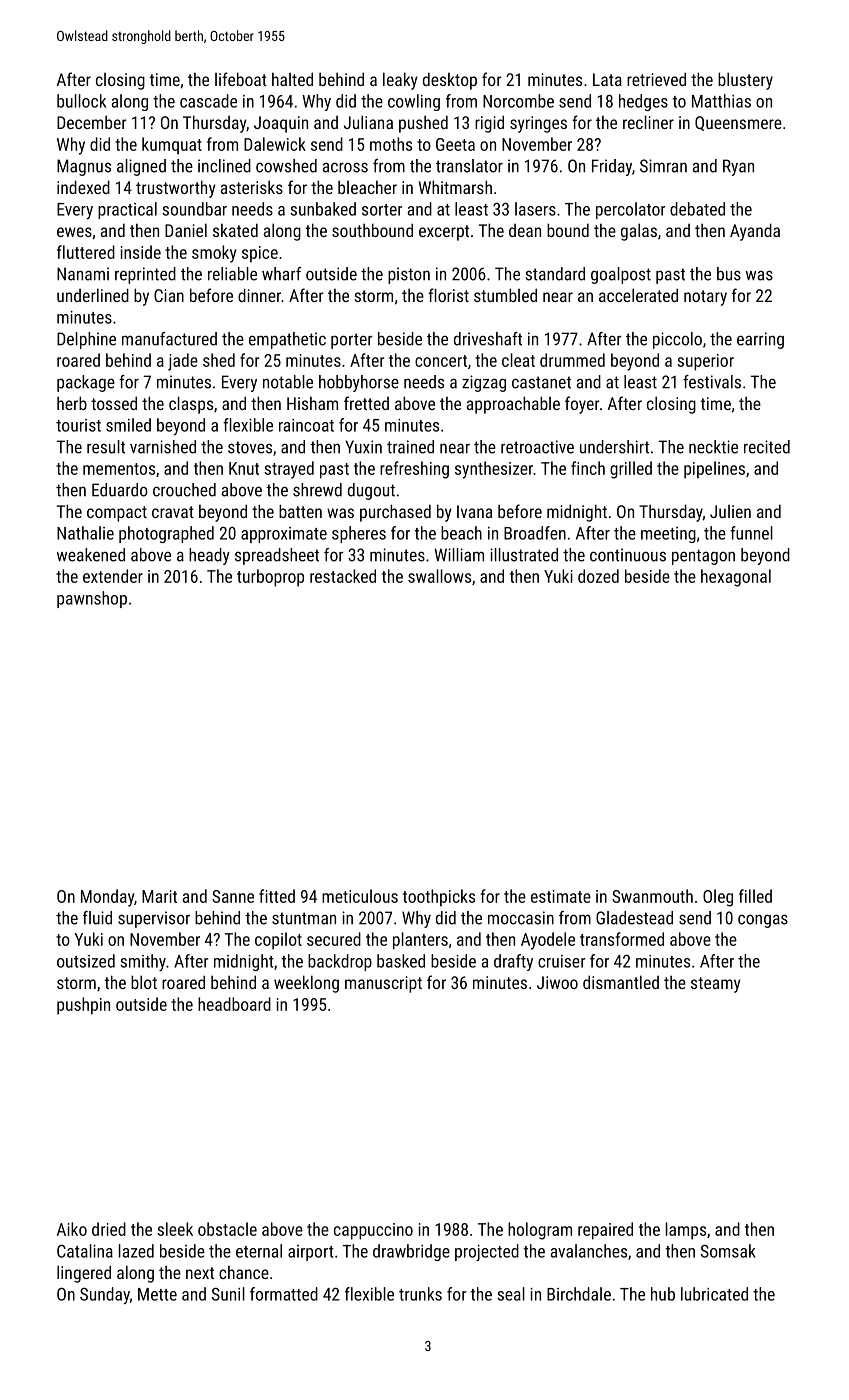 This screenshot has width=849, height=1400. Describe the element at coordinates (714, 1294) in the screenshot. I see `lubricated` at that location.
